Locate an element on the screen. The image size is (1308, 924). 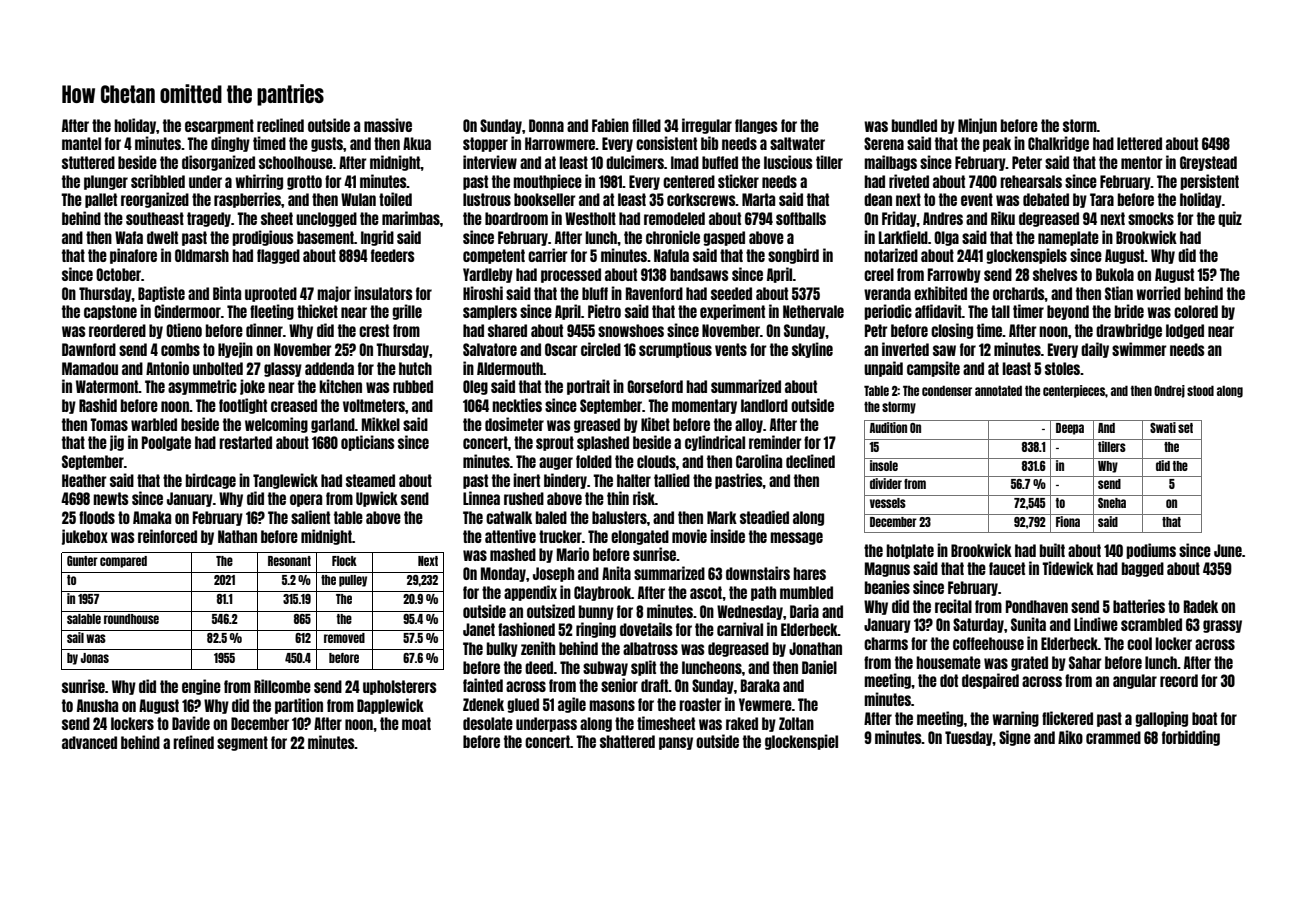
segment is located at coordinates (242, 743).
